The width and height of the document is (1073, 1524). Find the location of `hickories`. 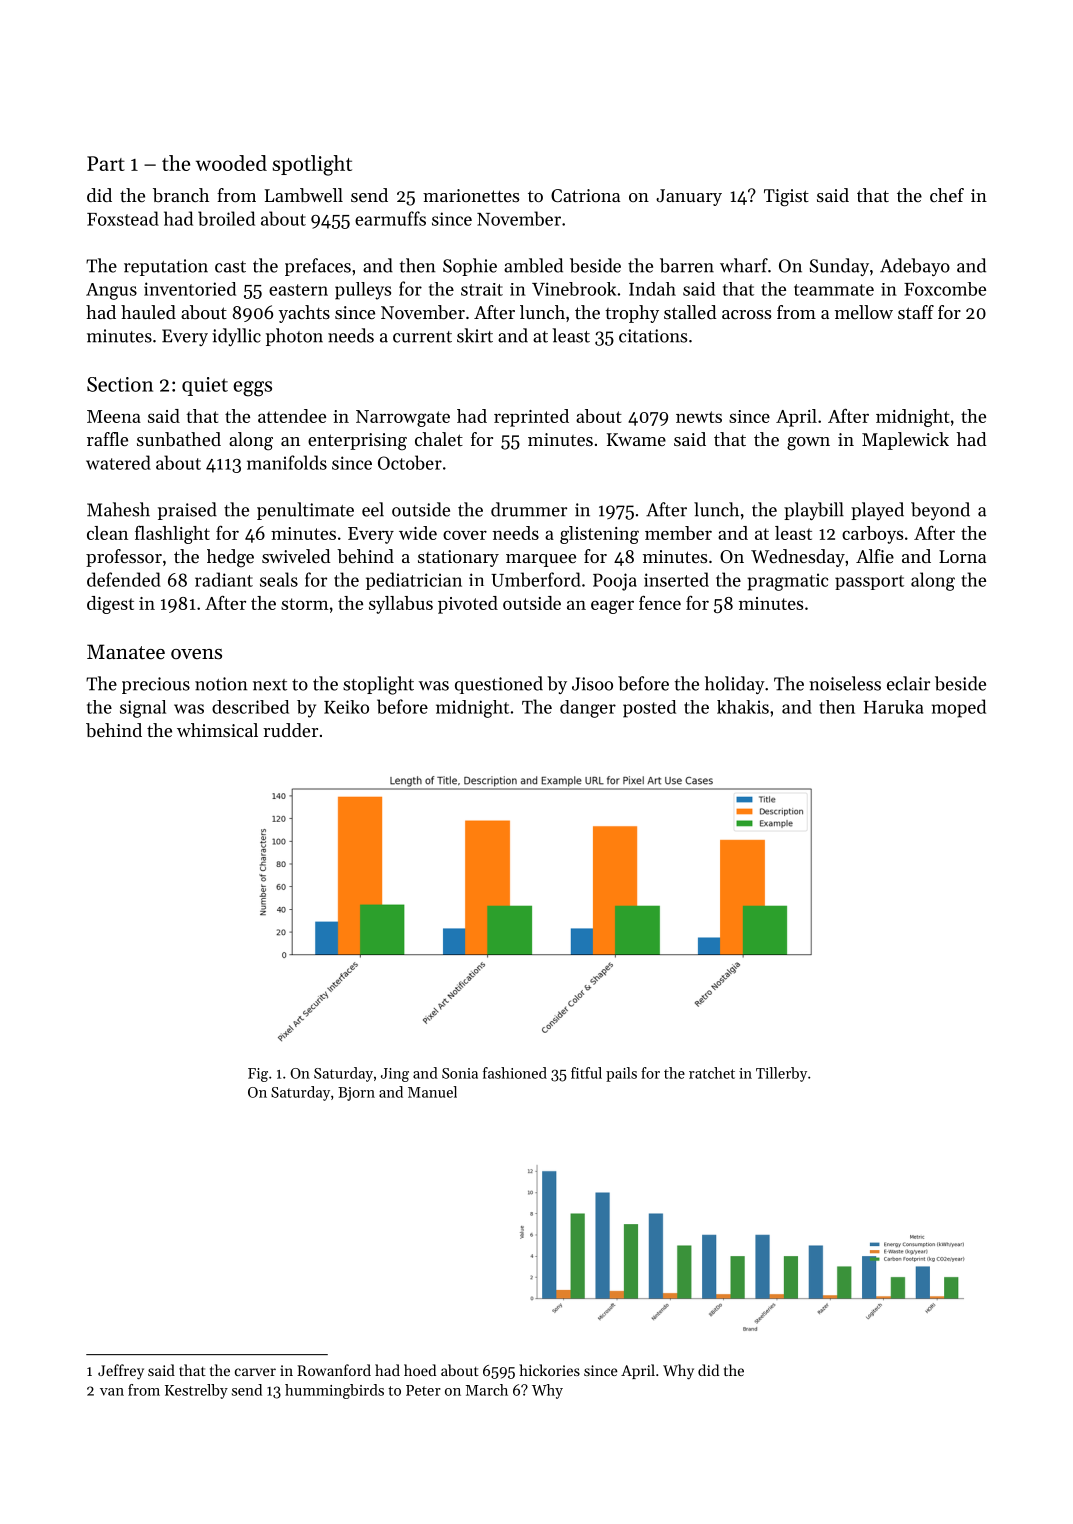

hickories is located at coordinates (549, 1370).
